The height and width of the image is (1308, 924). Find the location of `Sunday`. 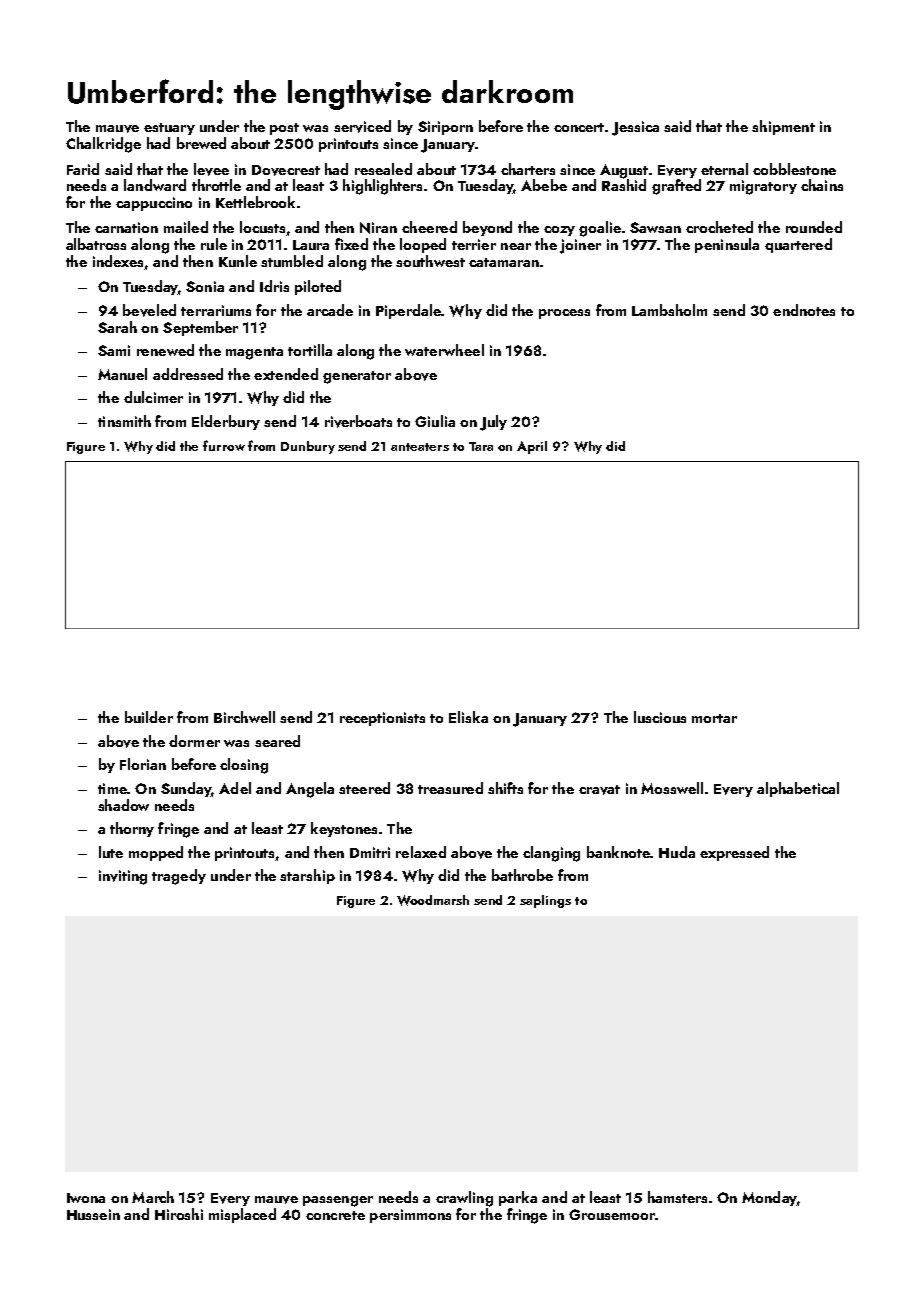

Sunday is located at coordinates (186, 789).
